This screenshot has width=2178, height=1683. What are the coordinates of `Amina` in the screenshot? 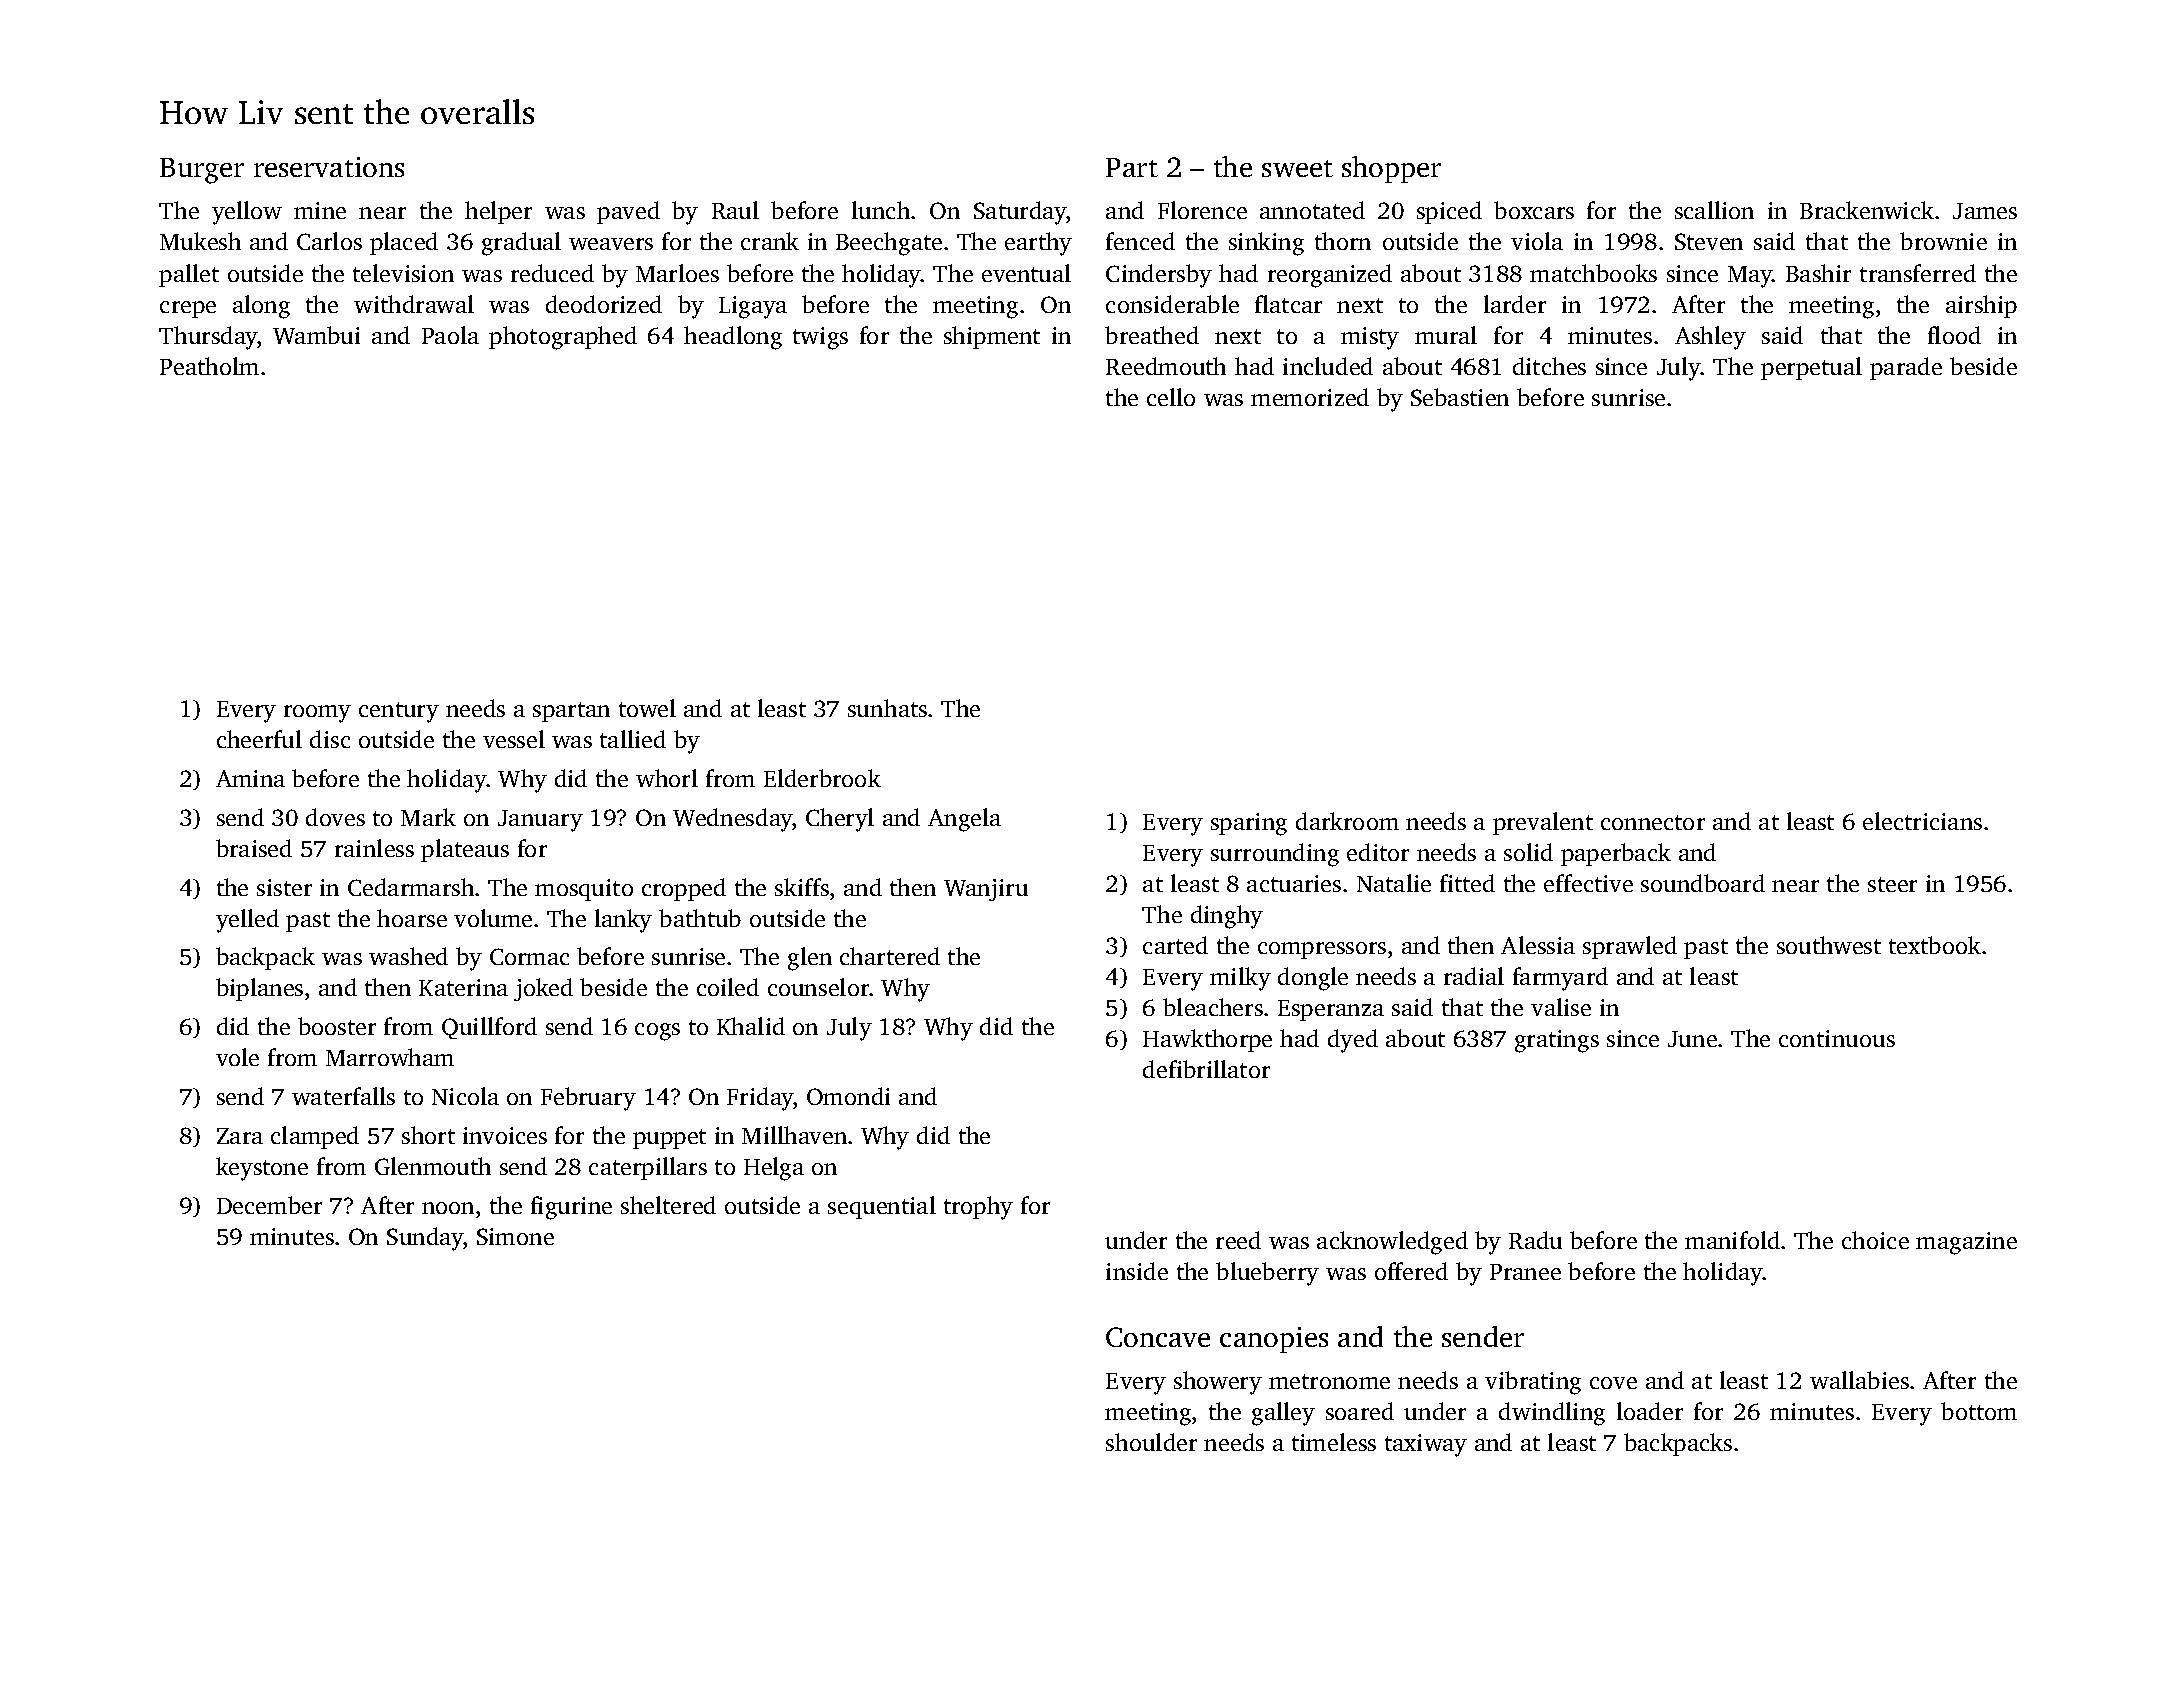 It's located at (250, 778).
